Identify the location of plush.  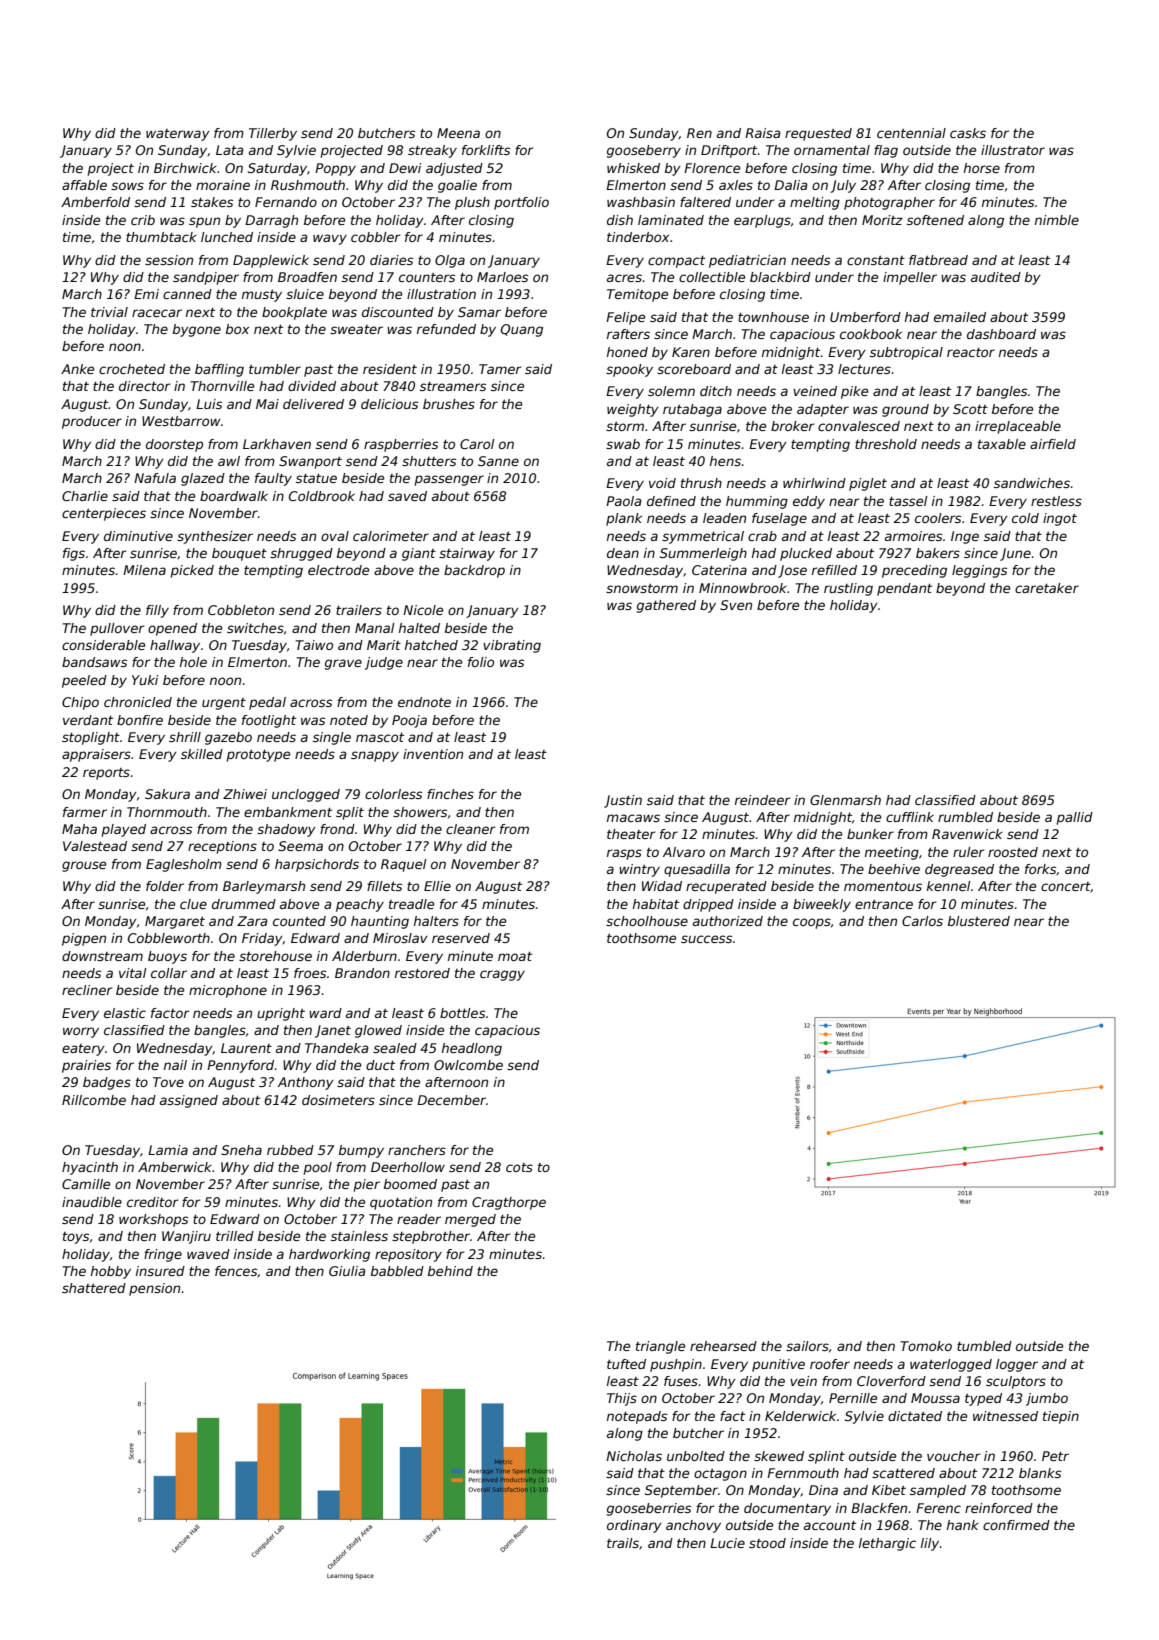
(472, 203).
